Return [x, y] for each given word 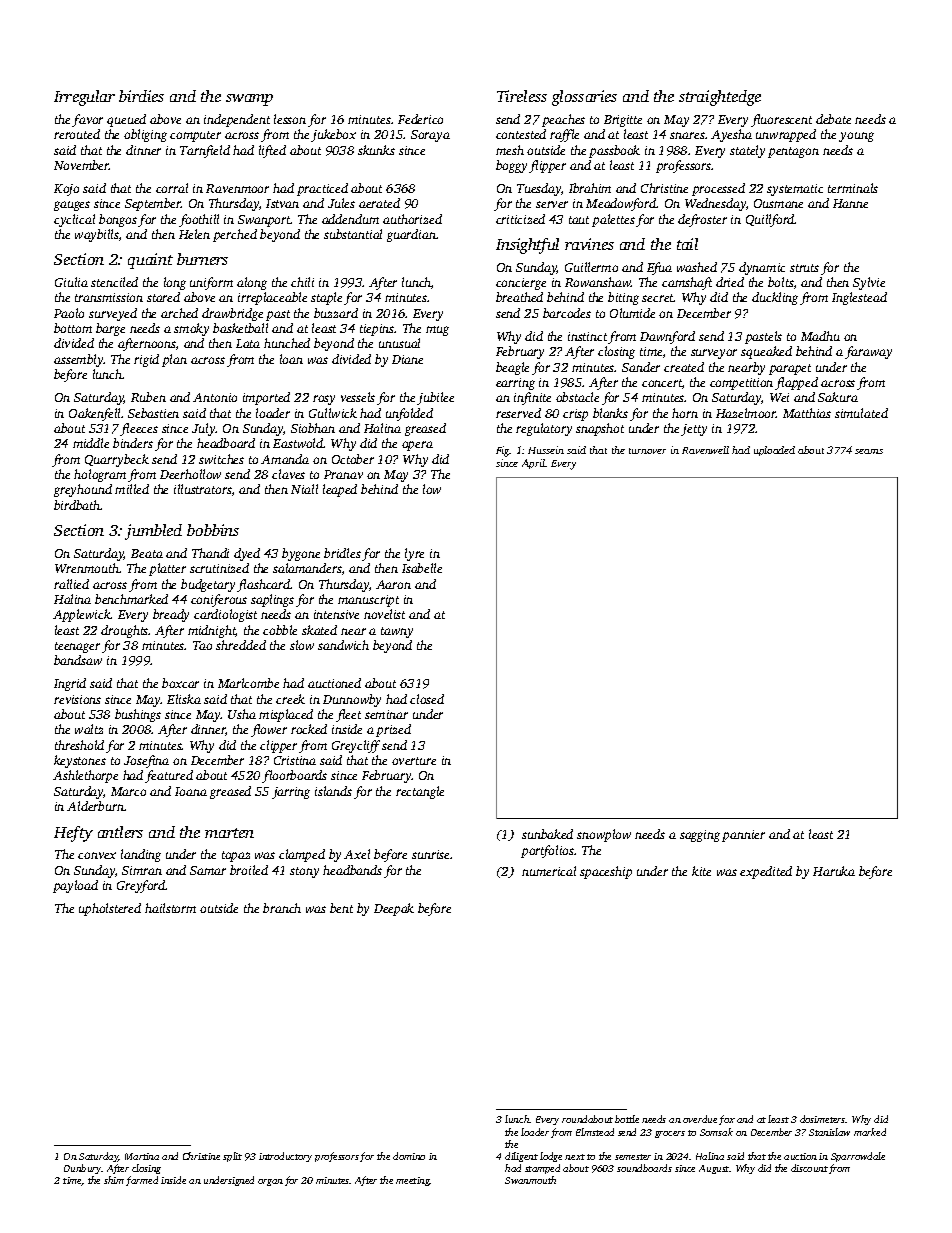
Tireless [522, 96]
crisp [575, 415]
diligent [521, 1157]
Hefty [73, 834]
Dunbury [83, 1169]
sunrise [430, 854]
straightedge [720, 98]
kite [701, 871]
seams [869, 451]
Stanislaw [829, 1132]
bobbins [213, 530]
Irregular [84, 98]
